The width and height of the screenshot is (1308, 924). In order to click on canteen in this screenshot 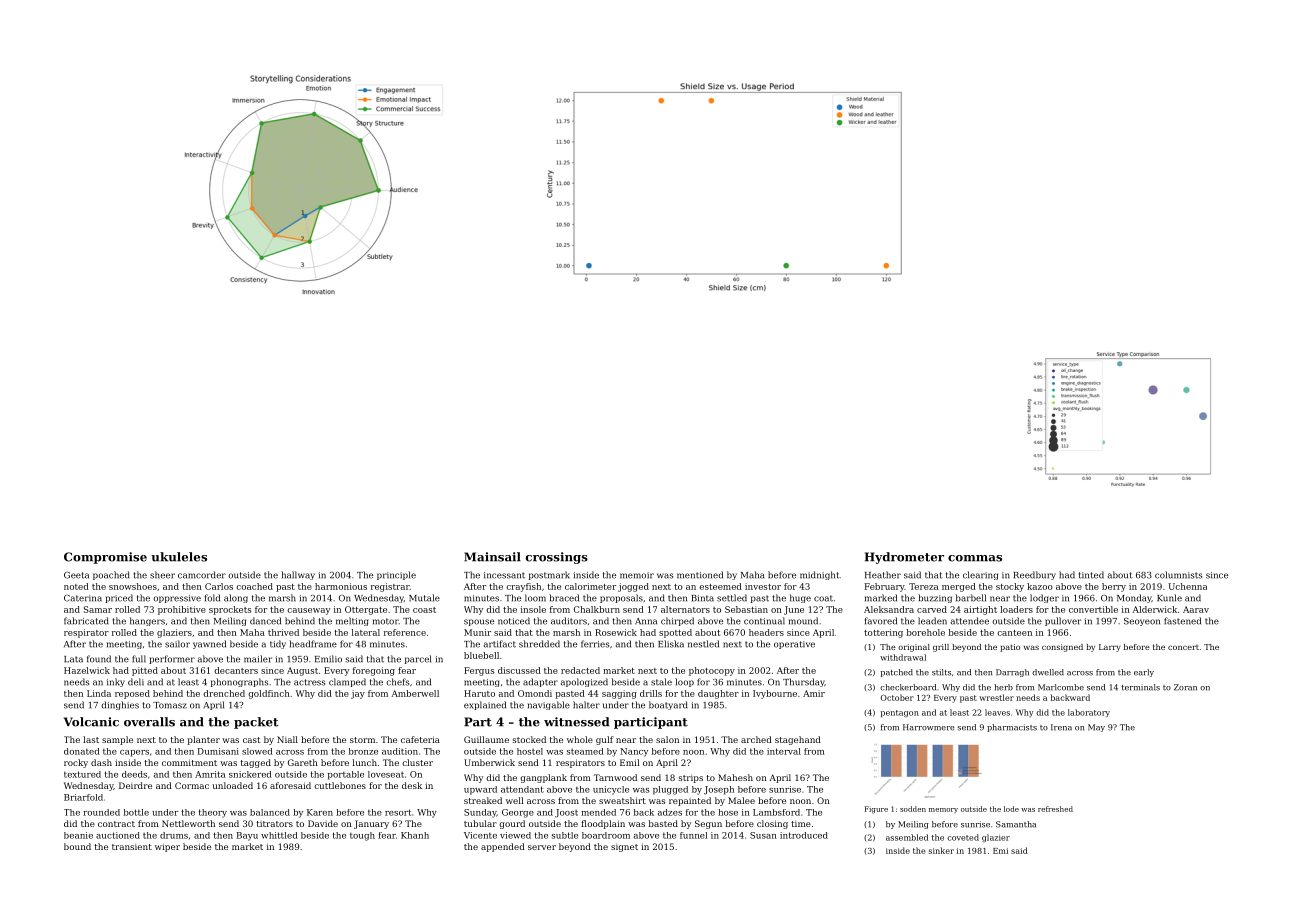, I will do `click(1014, 633)`.
